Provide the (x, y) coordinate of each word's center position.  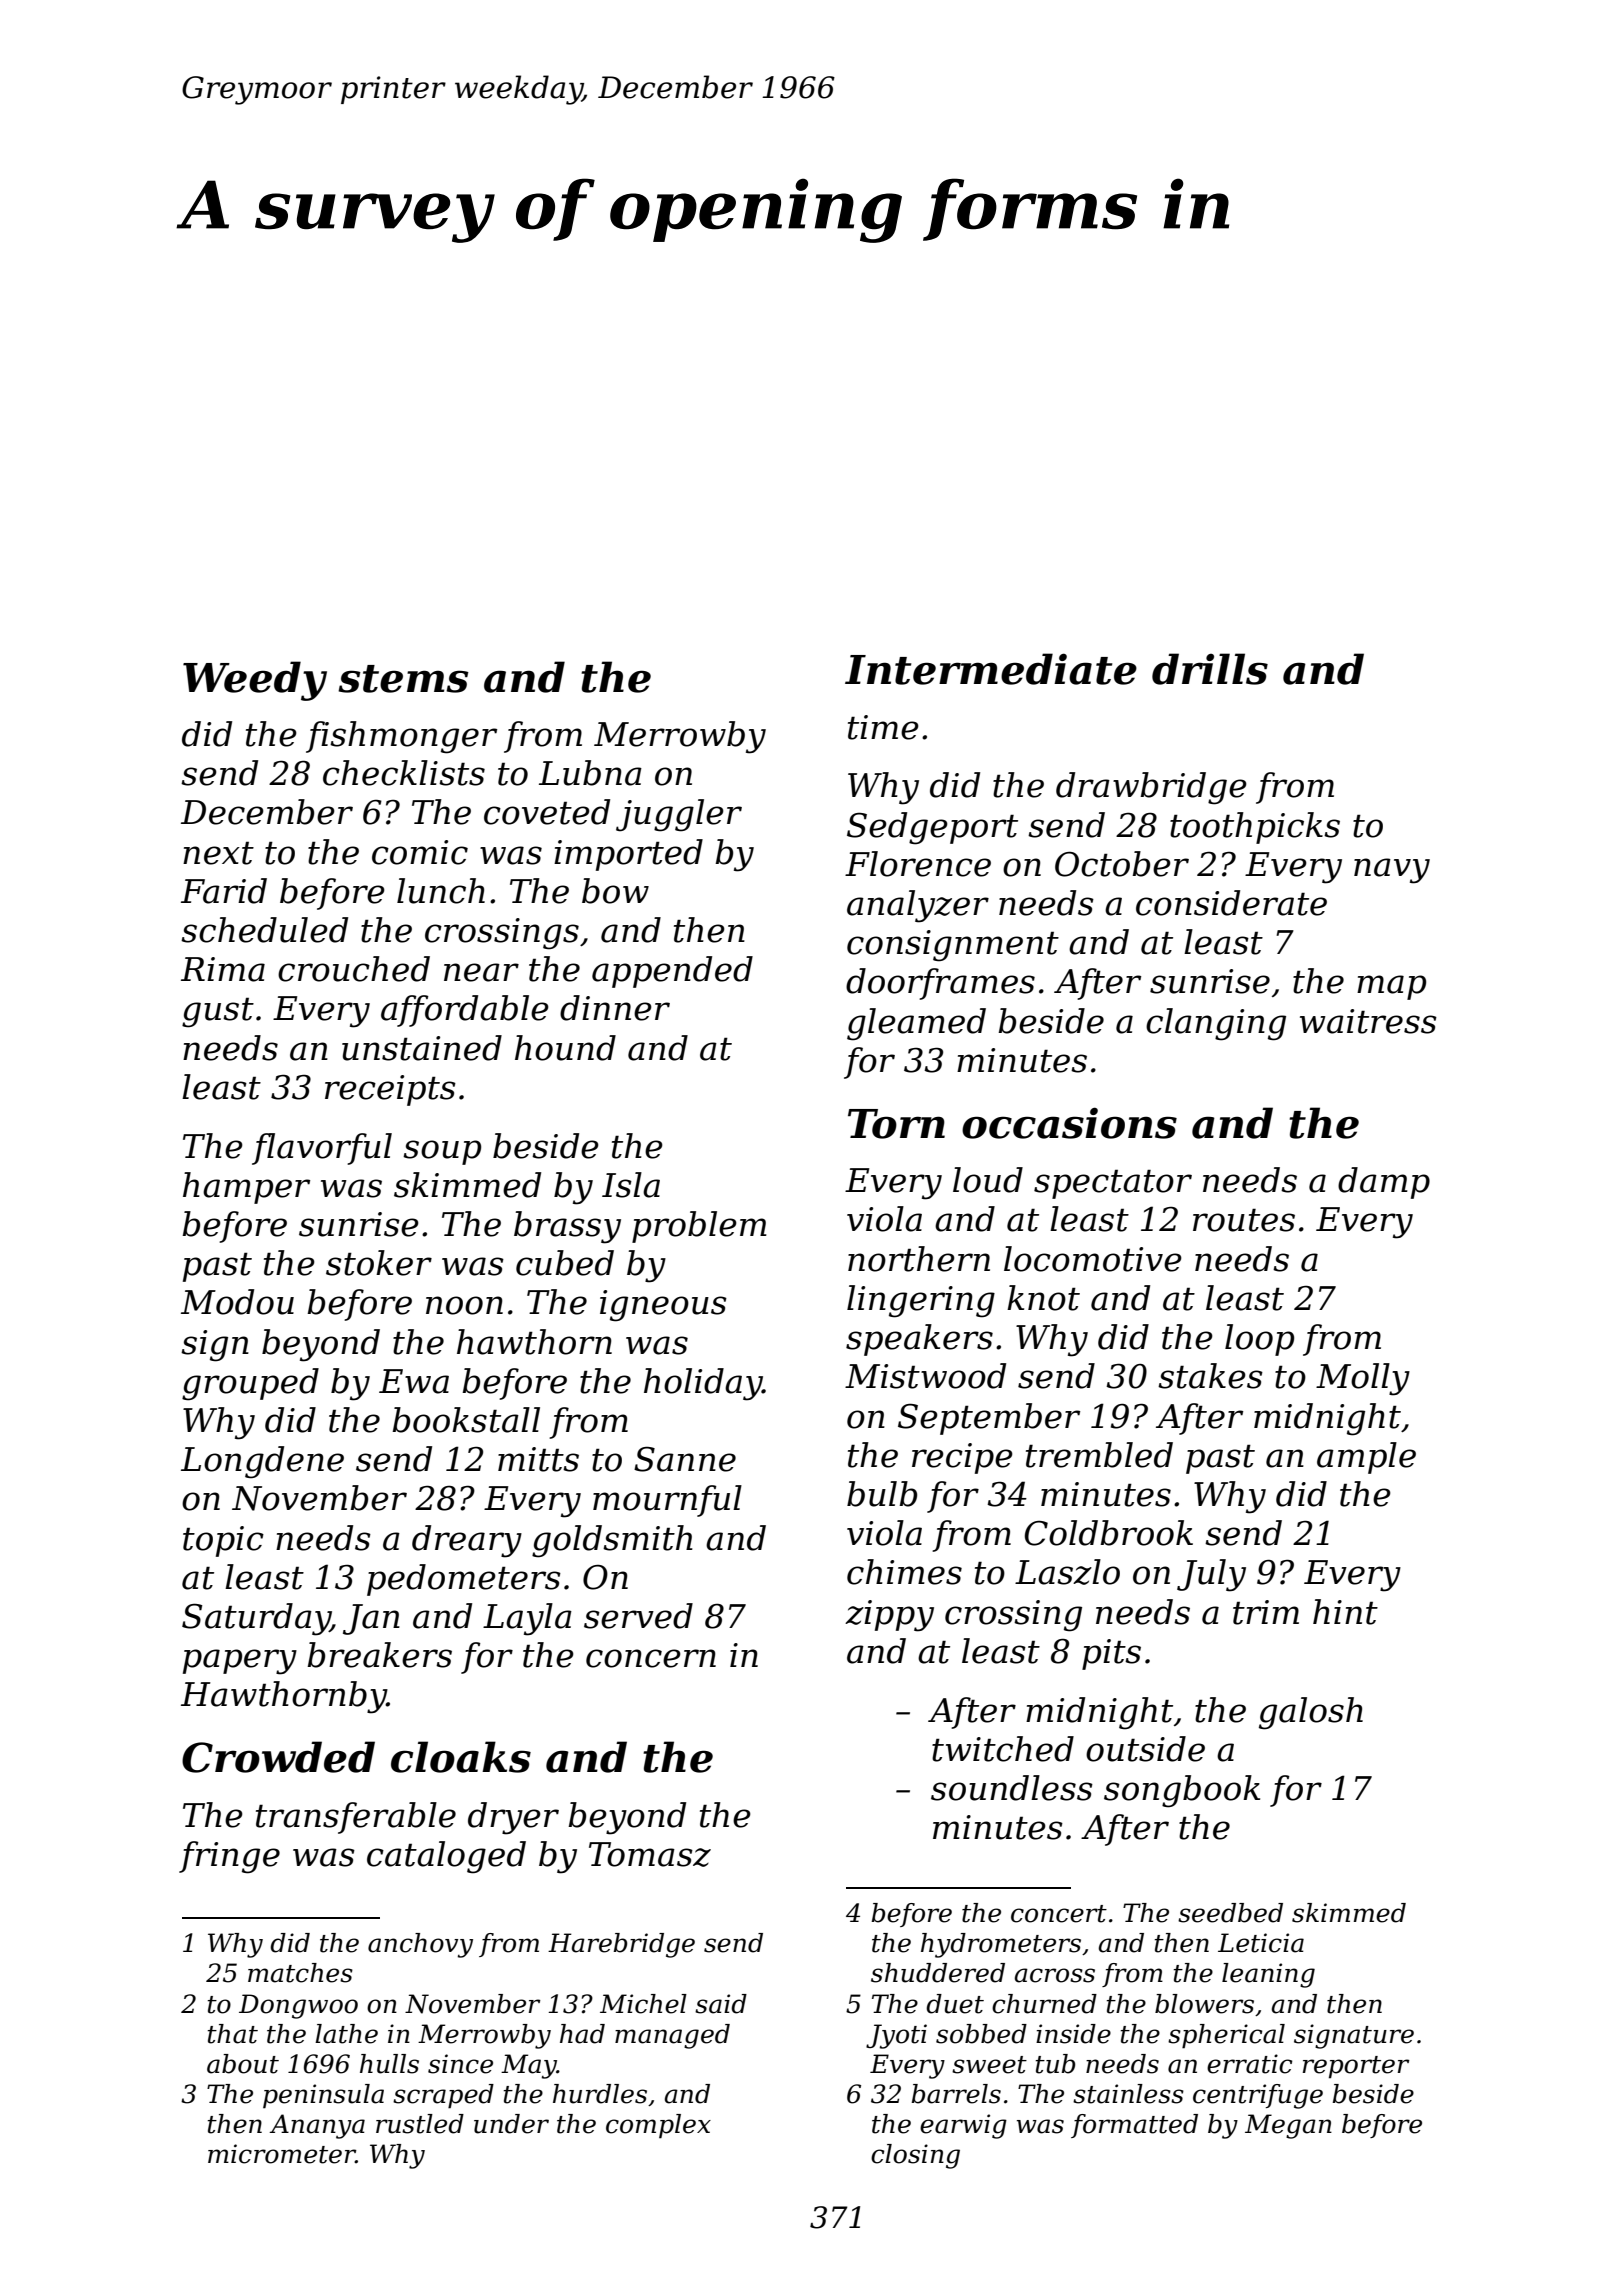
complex (658, 2126)
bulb (882, 1494)
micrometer (282, 2154)
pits (1111, 1654)
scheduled (264, 930)
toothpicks (1255, 828)
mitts (538, 1459)
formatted (1134, 2126)
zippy (889, 1616)
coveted (547, 812)
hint (1345, 1612)
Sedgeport (932, 828)
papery (240, 1662)
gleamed (916, 1024)
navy (1392, 871)
